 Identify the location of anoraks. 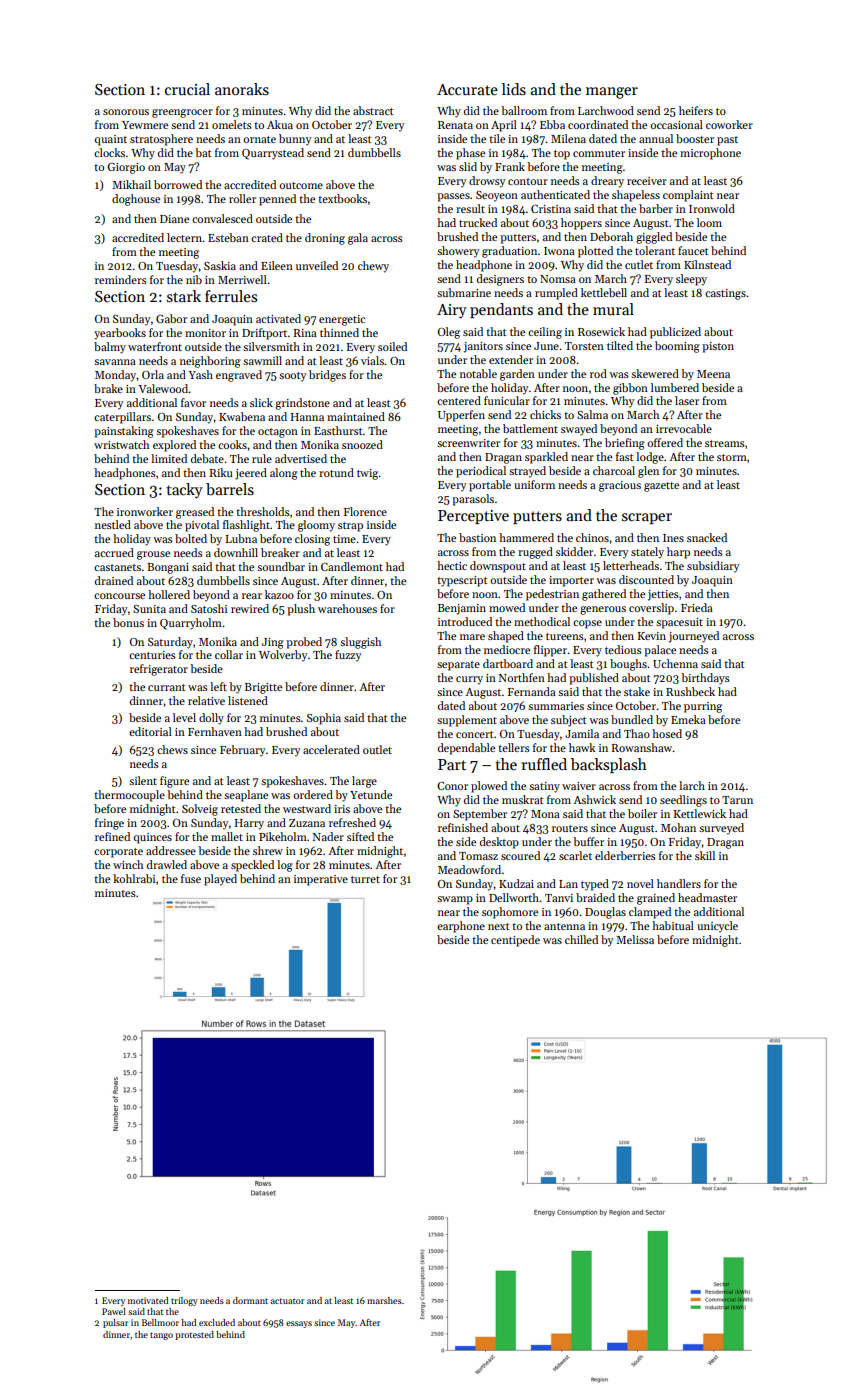
(242, 89).
